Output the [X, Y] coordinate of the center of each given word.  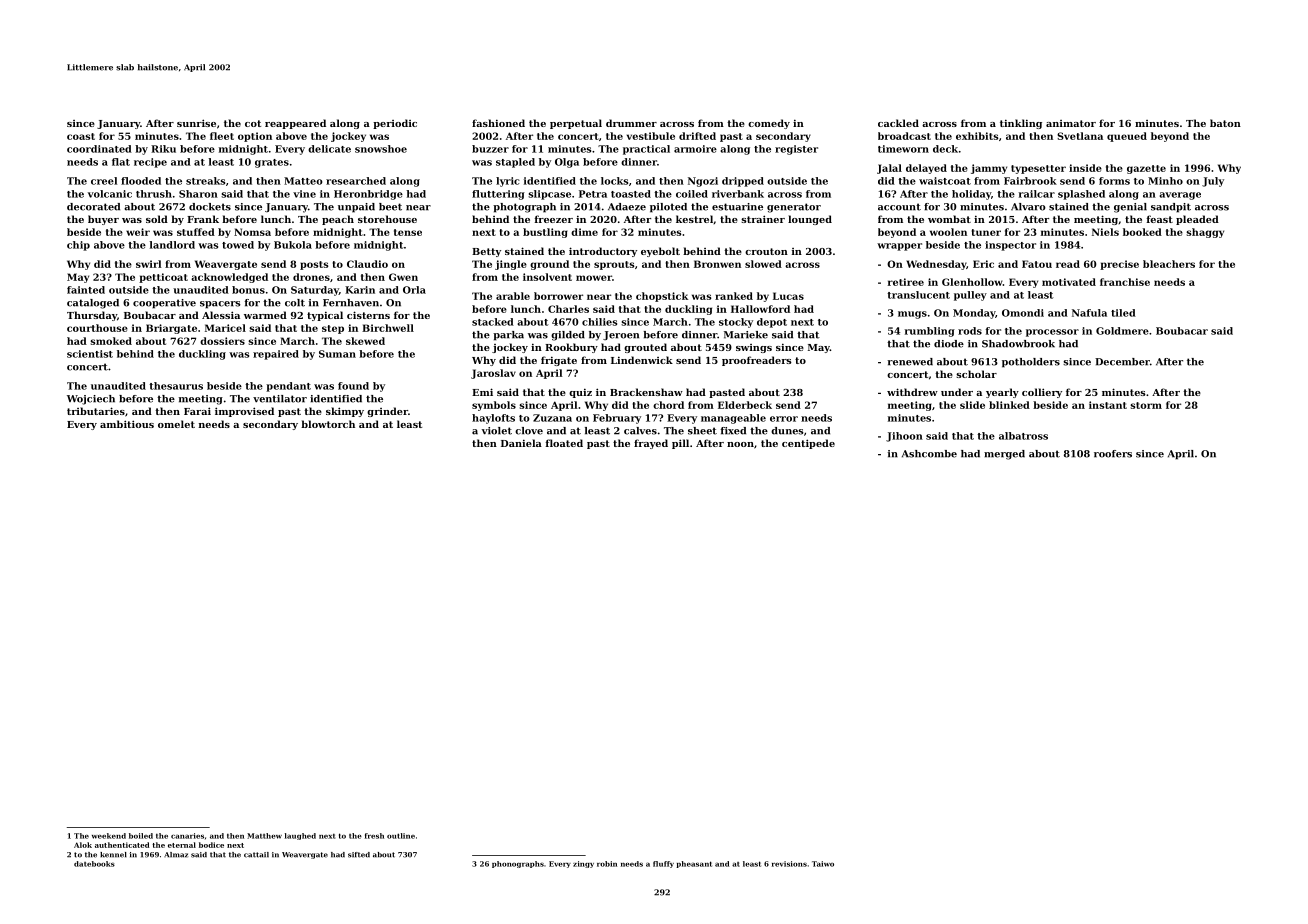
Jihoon [904, 437]
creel [104, 181]
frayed [651, 444]
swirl [149, 264]
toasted [631, 194]
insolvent [547, 277]
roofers [1113, 454]
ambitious [127, 424]
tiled [1123, 313]
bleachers [1169, 264]
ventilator [280, 399]
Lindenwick [642, 360]
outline [401, 836]
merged [1004, 455]
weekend [109, 836]
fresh [374, 836]
